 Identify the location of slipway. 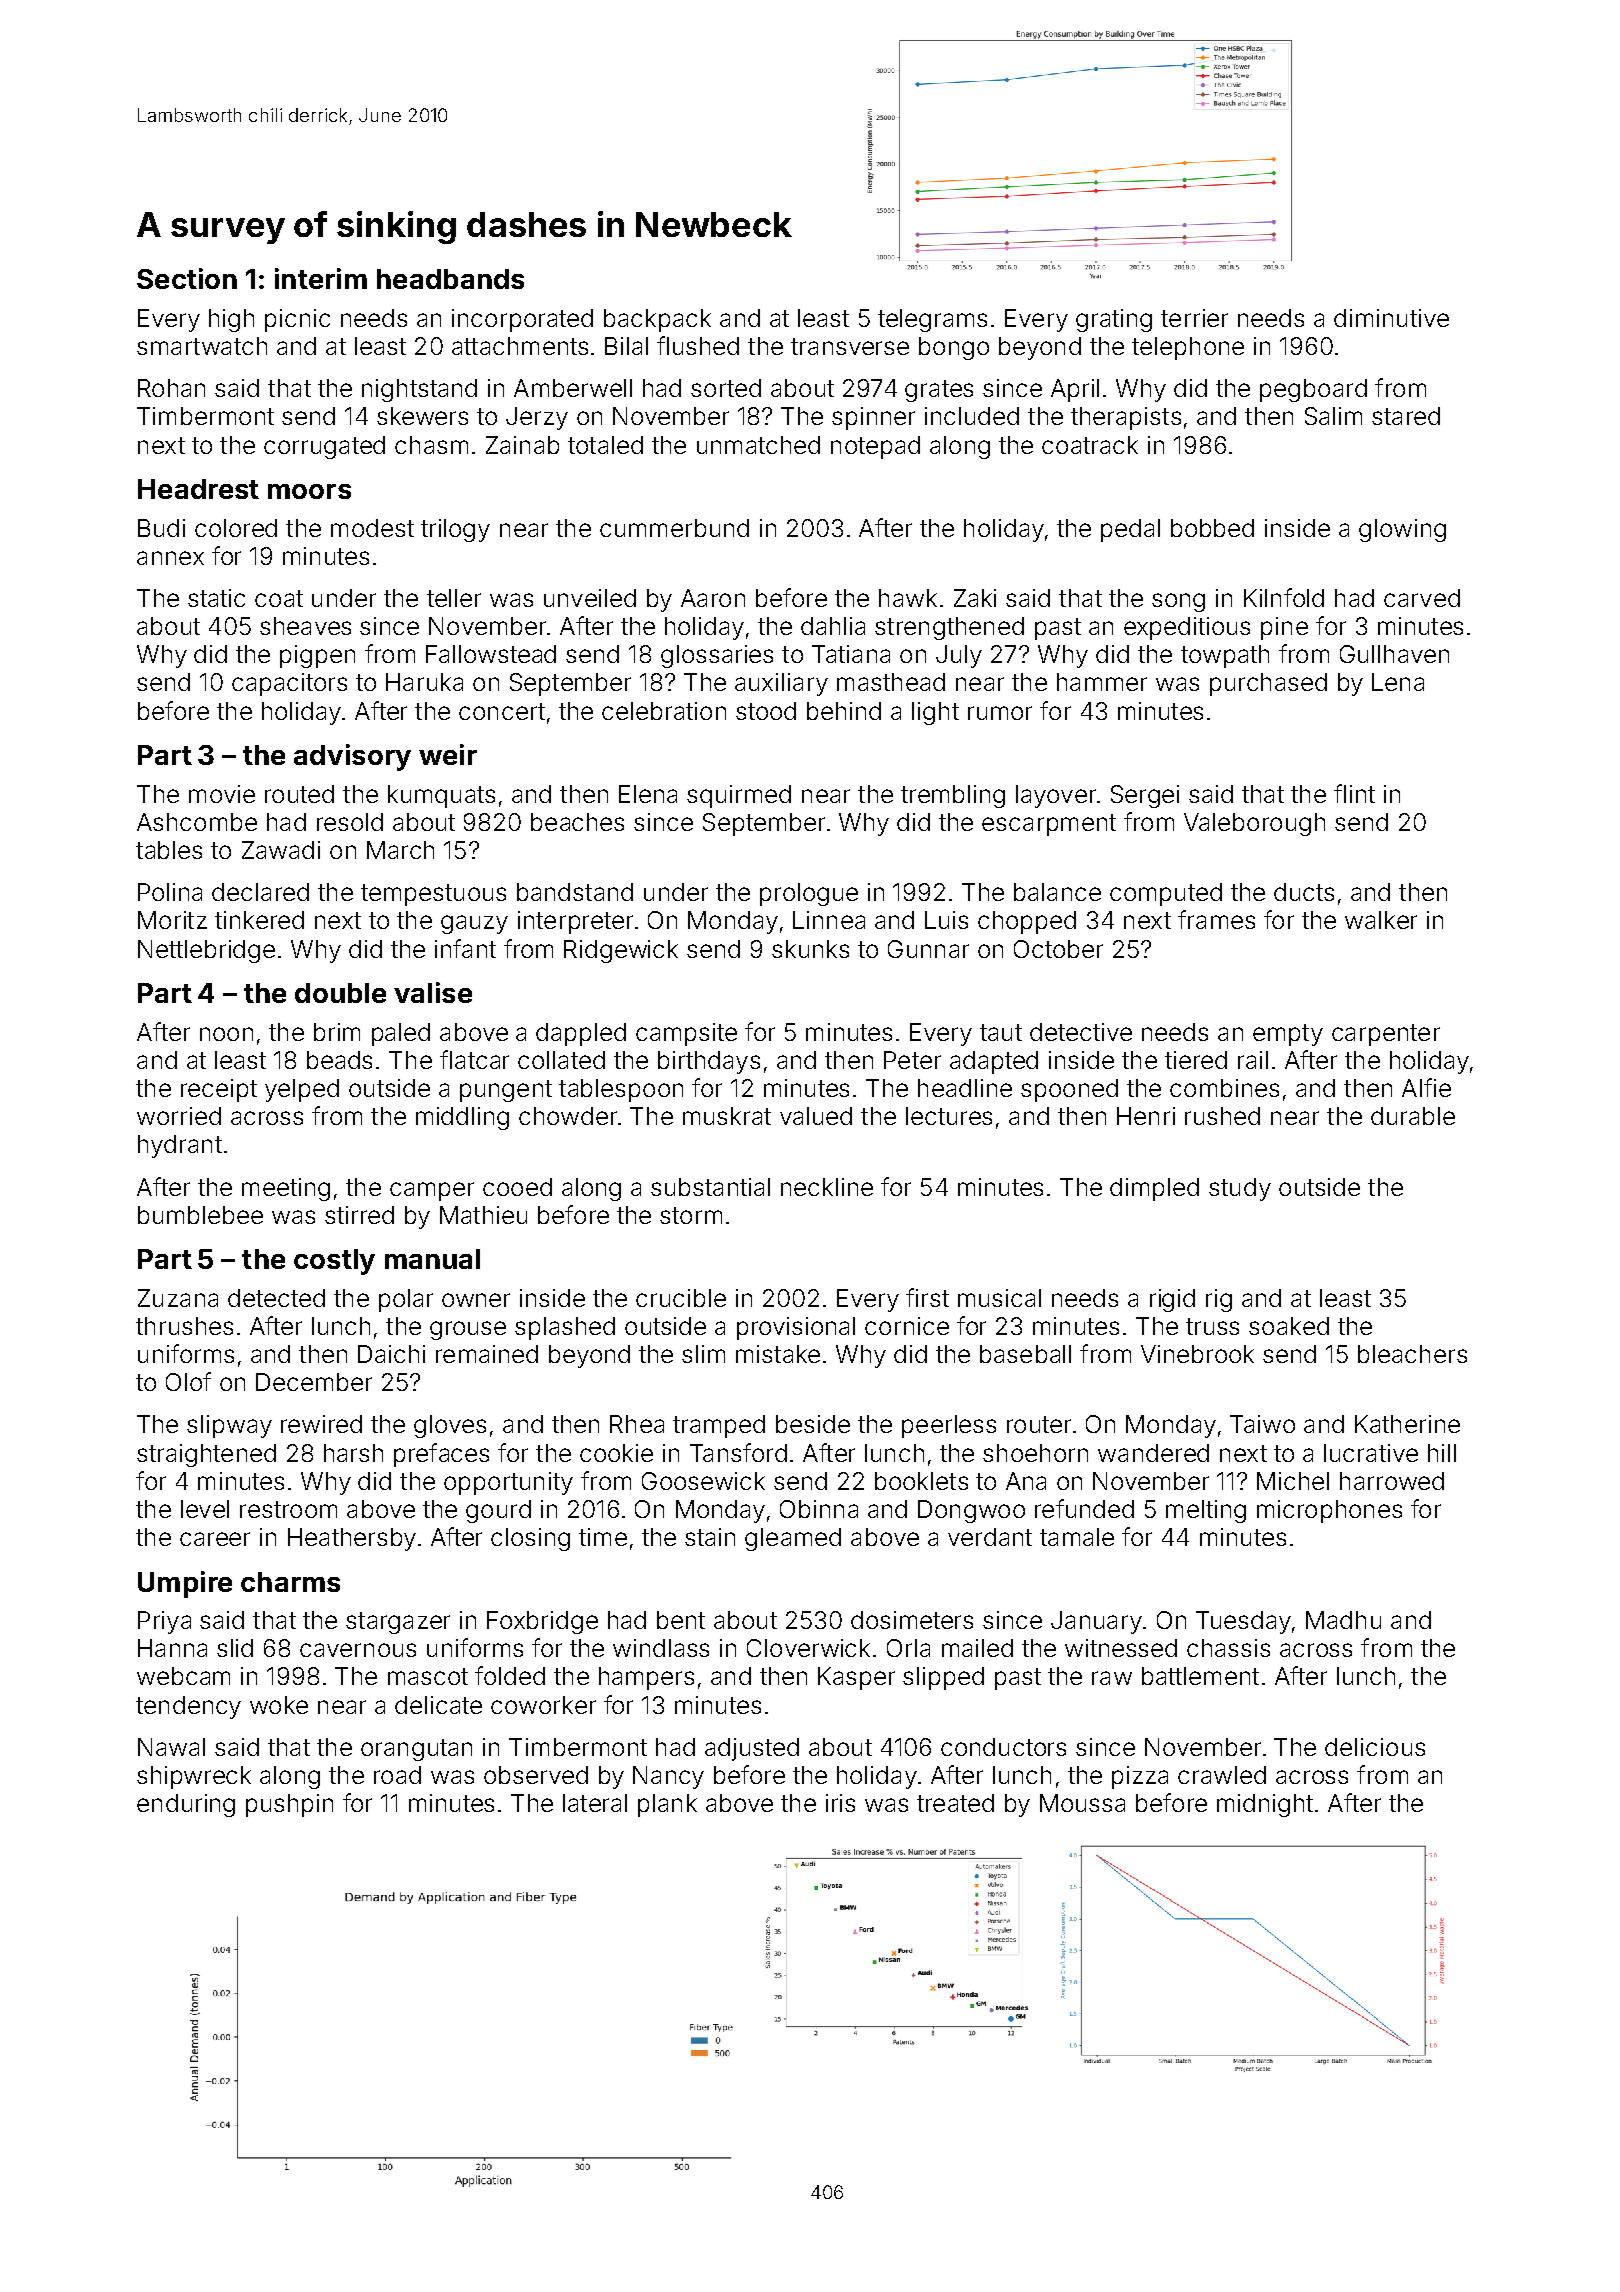
(229, 1426).
